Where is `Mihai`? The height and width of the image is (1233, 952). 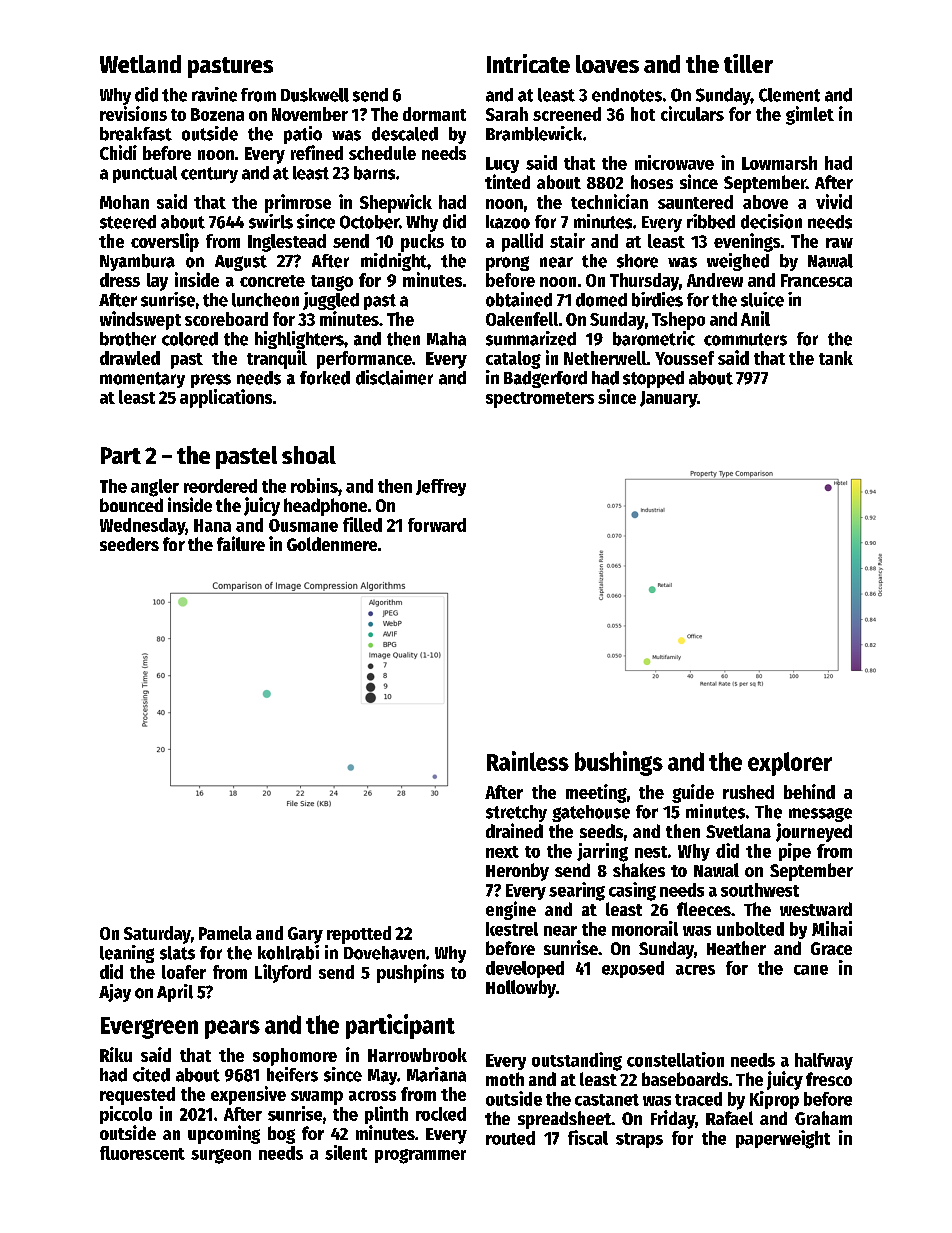
Mihai is located at coordinates (832, 928).
